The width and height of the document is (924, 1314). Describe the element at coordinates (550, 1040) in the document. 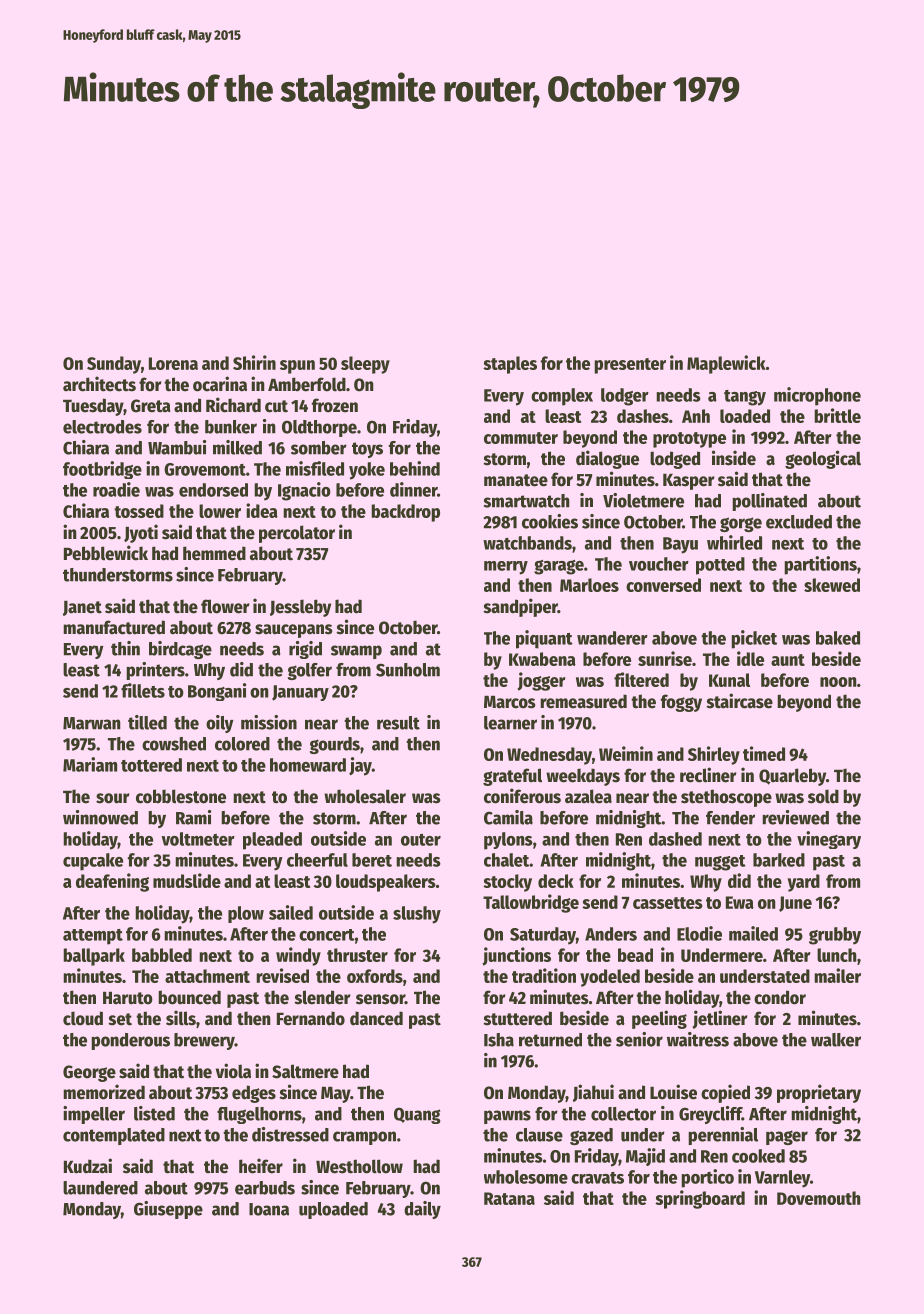

I see `returned` at that location.
